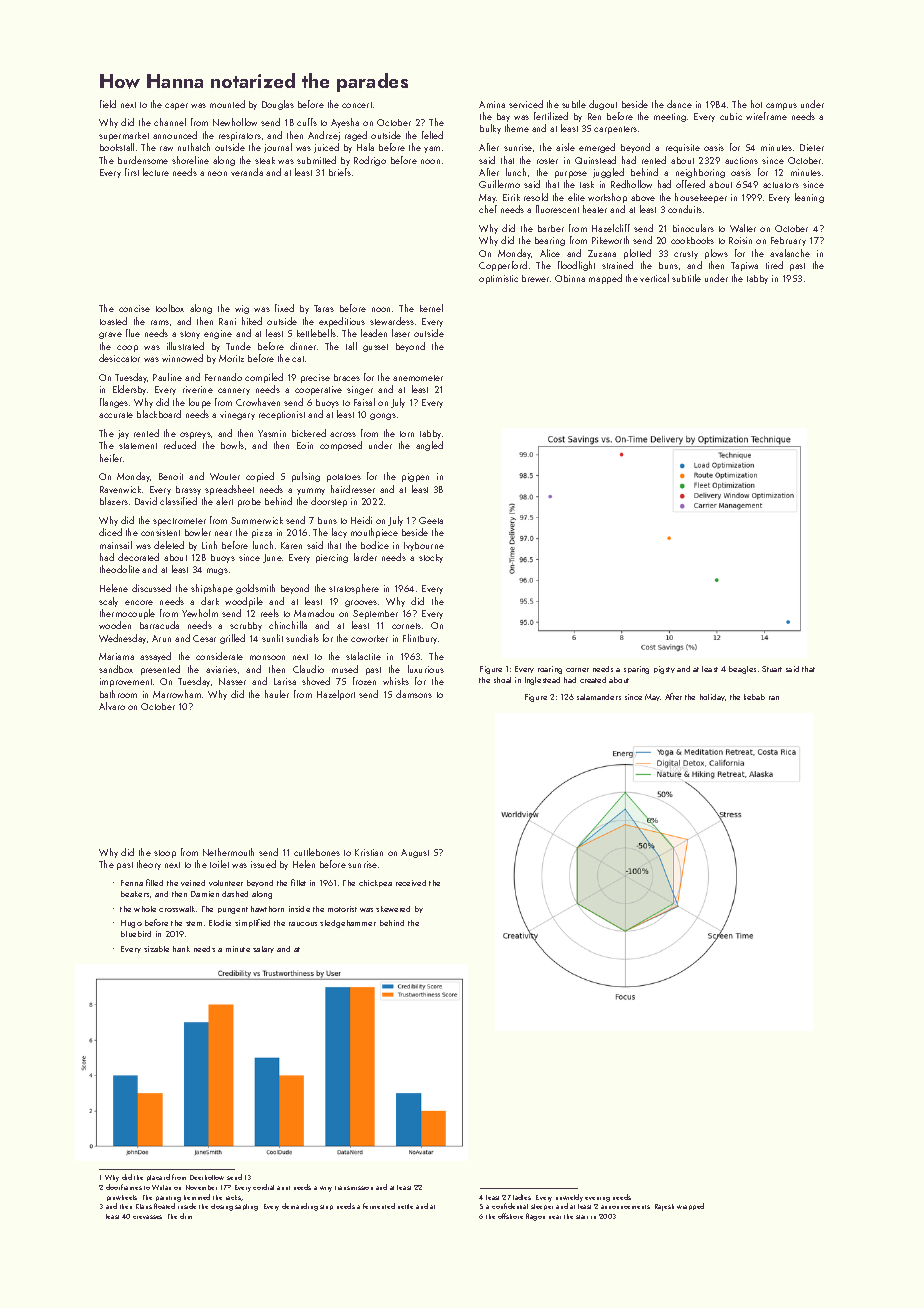  I want to click on sledgehammer, so click(348, 924).
